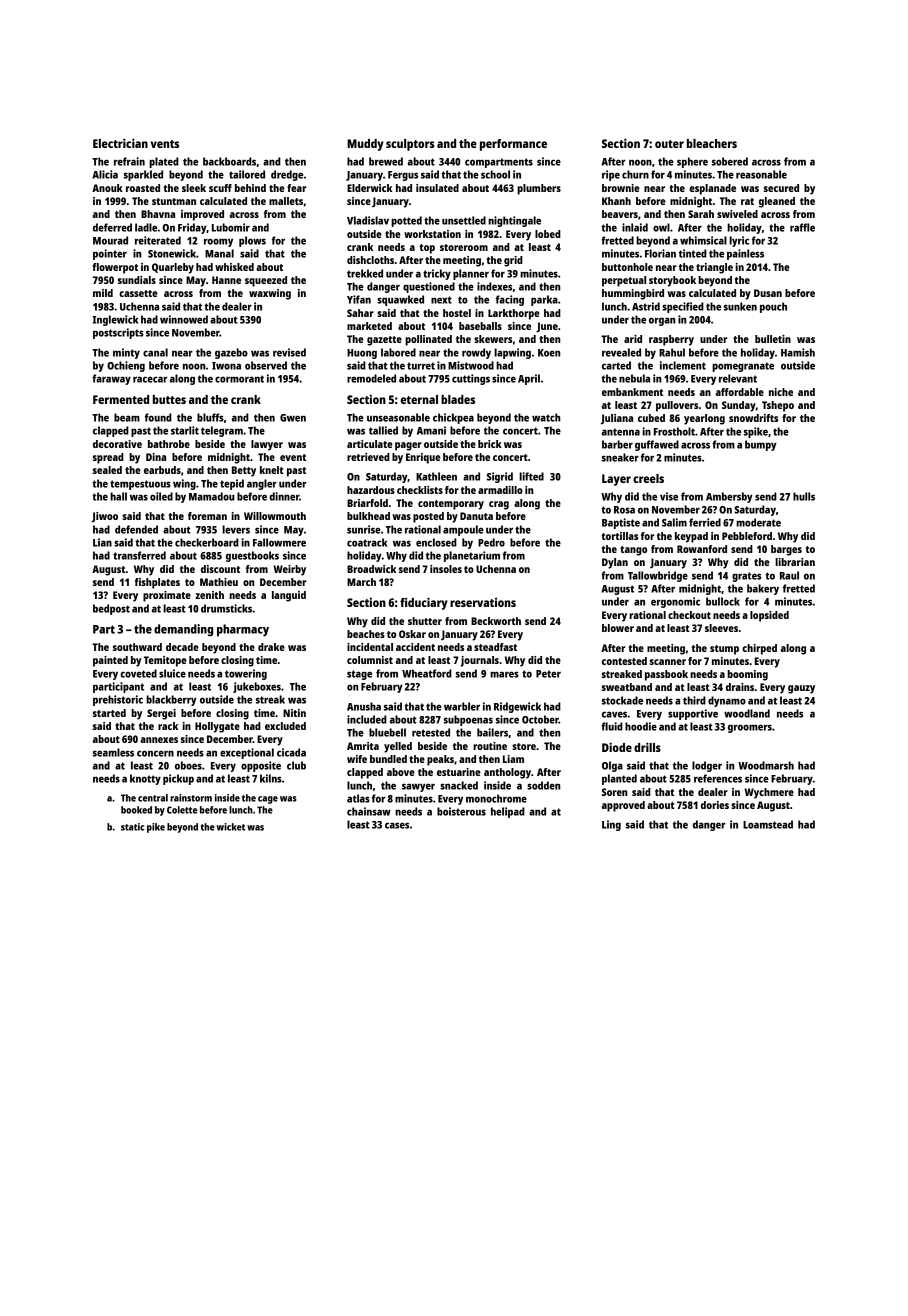 Image resolution: width=908 pixels, height=1316 pixels. What do you see at coordinates (293, 418) in the document?
I see `Gwen` at bounding box center [293, 418].
